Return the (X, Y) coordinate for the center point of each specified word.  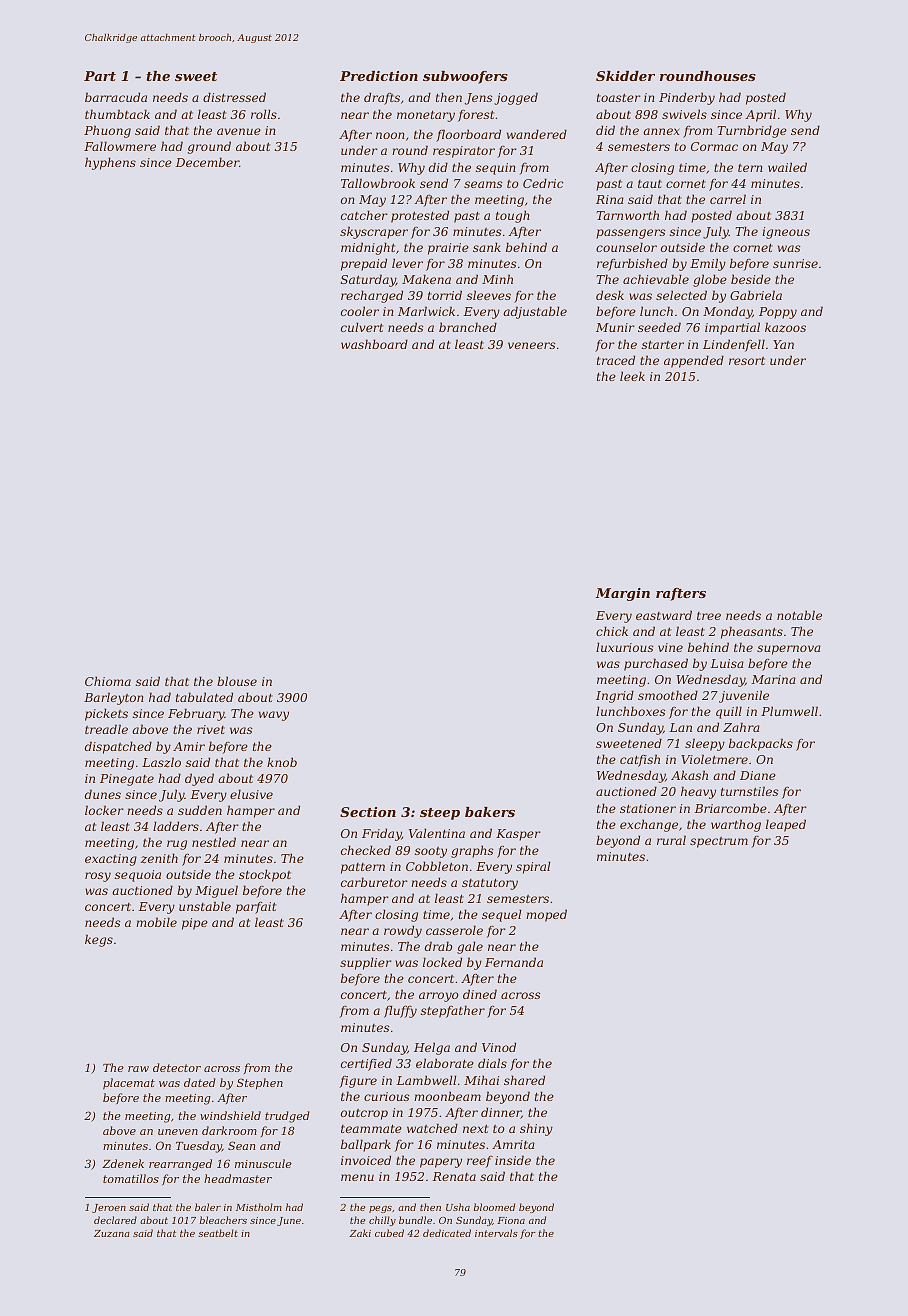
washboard (374, 344)
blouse (237, 681)
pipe (195, 924)
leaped (786, 825)
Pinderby (687, 98)
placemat (129, 1083)
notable (799, 615)
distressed (234, 97)
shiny (536, 1129)
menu (357, 1177)
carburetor (374, 882)
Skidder (625, 76)
